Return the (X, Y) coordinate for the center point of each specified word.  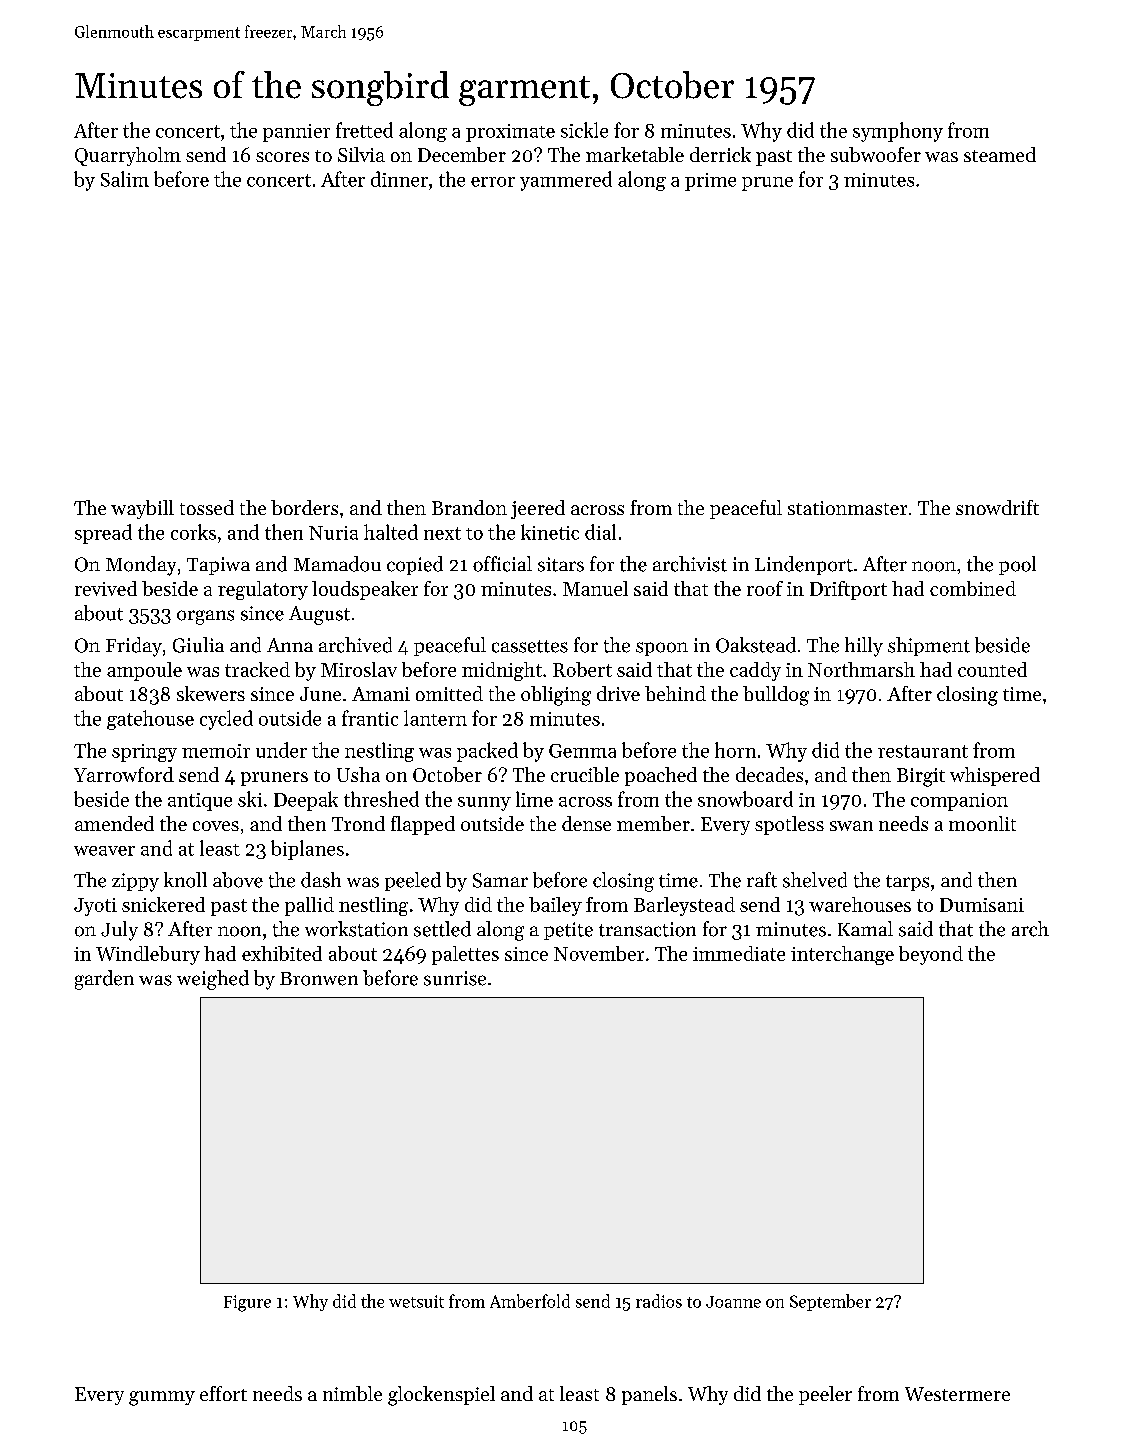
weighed (213, 980)
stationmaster (847, 508)
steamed (1000, 154)
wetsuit (416, 1301)
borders (304, 507)
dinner (399, 179)
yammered (566, 181)
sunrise (455, 978)
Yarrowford (124, 774)
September (830, 1302)
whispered (995, 776)
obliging (556, 696)
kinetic (550, 532)
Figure (247, 1303)
